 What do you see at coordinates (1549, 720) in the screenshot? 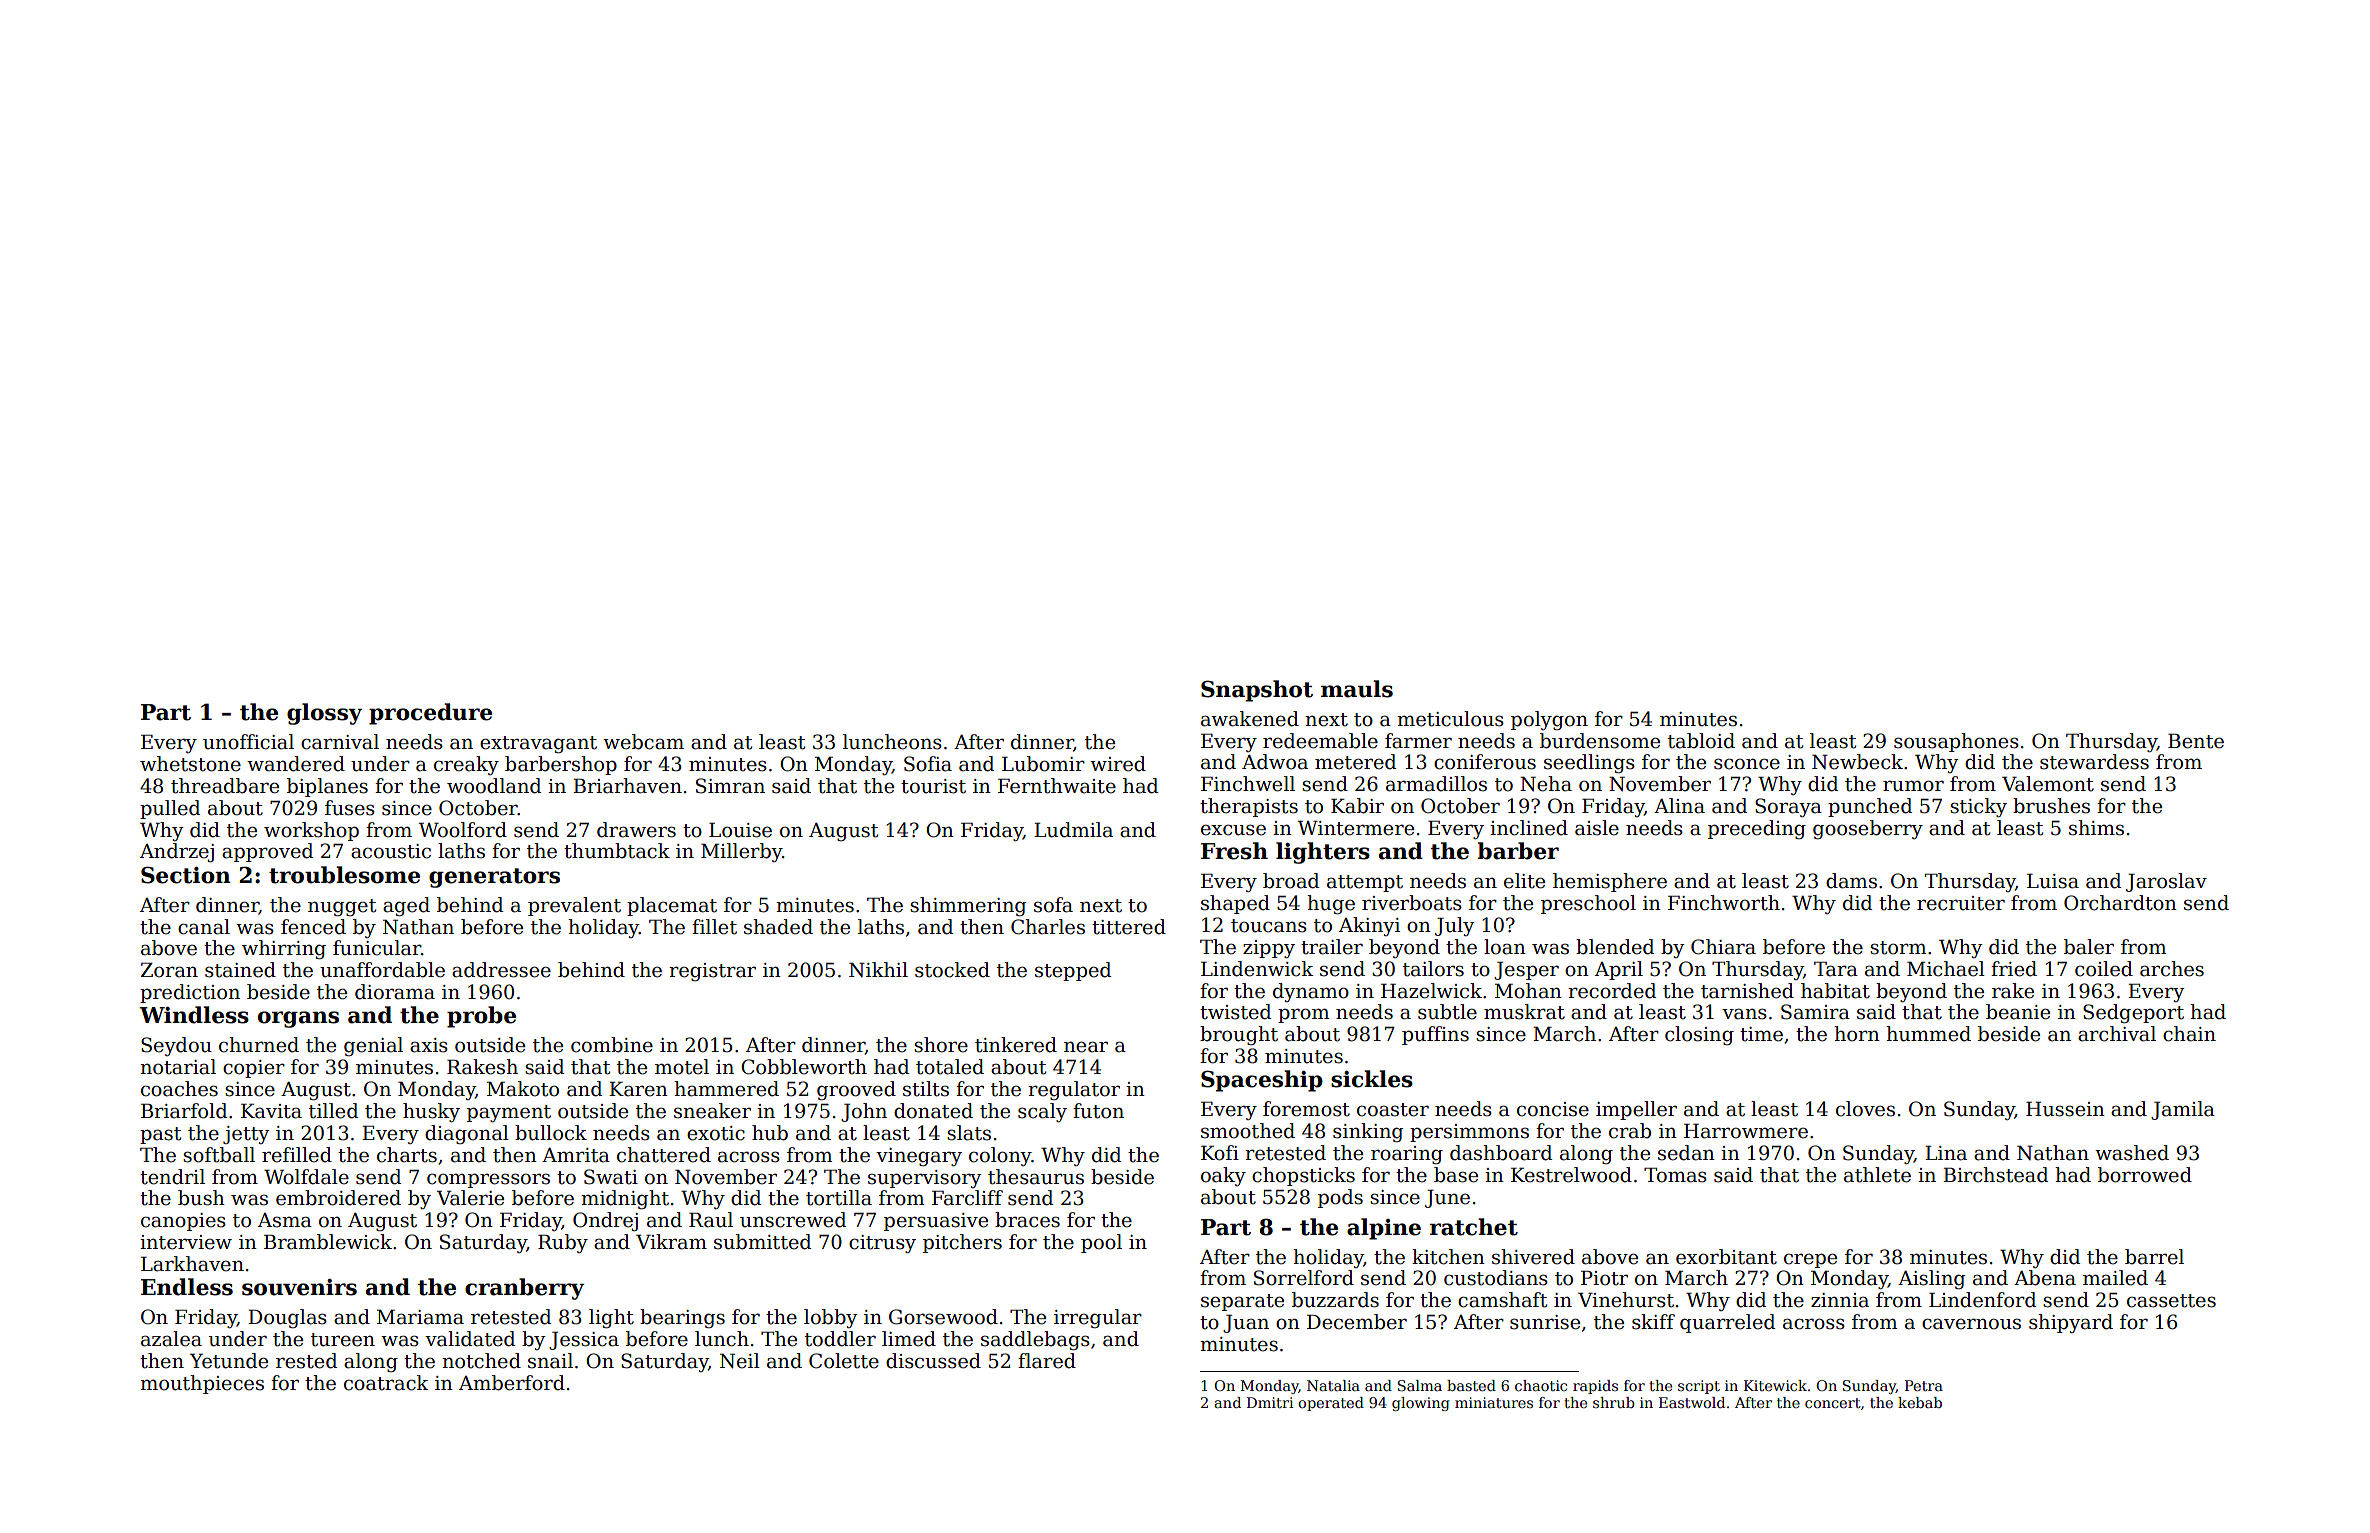
I see `polygon` at bounding box center [1549, 720].
